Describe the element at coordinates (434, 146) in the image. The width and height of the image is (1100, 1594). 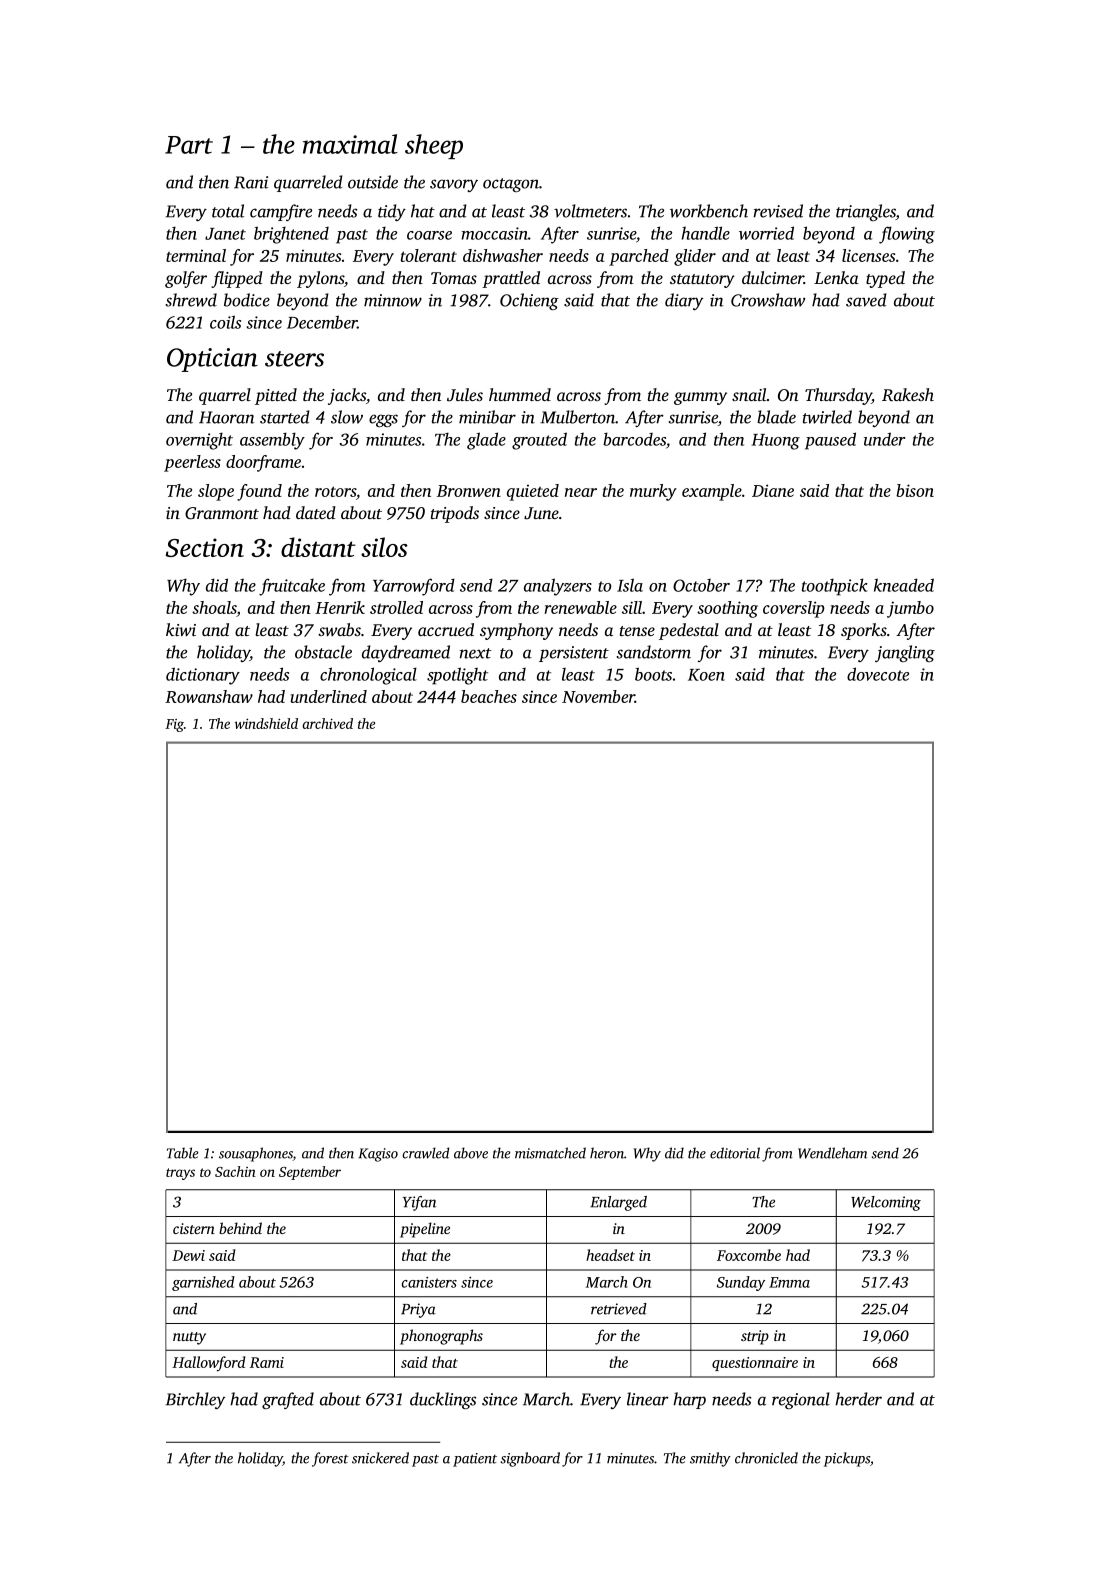
I see `sheep` at that location.
